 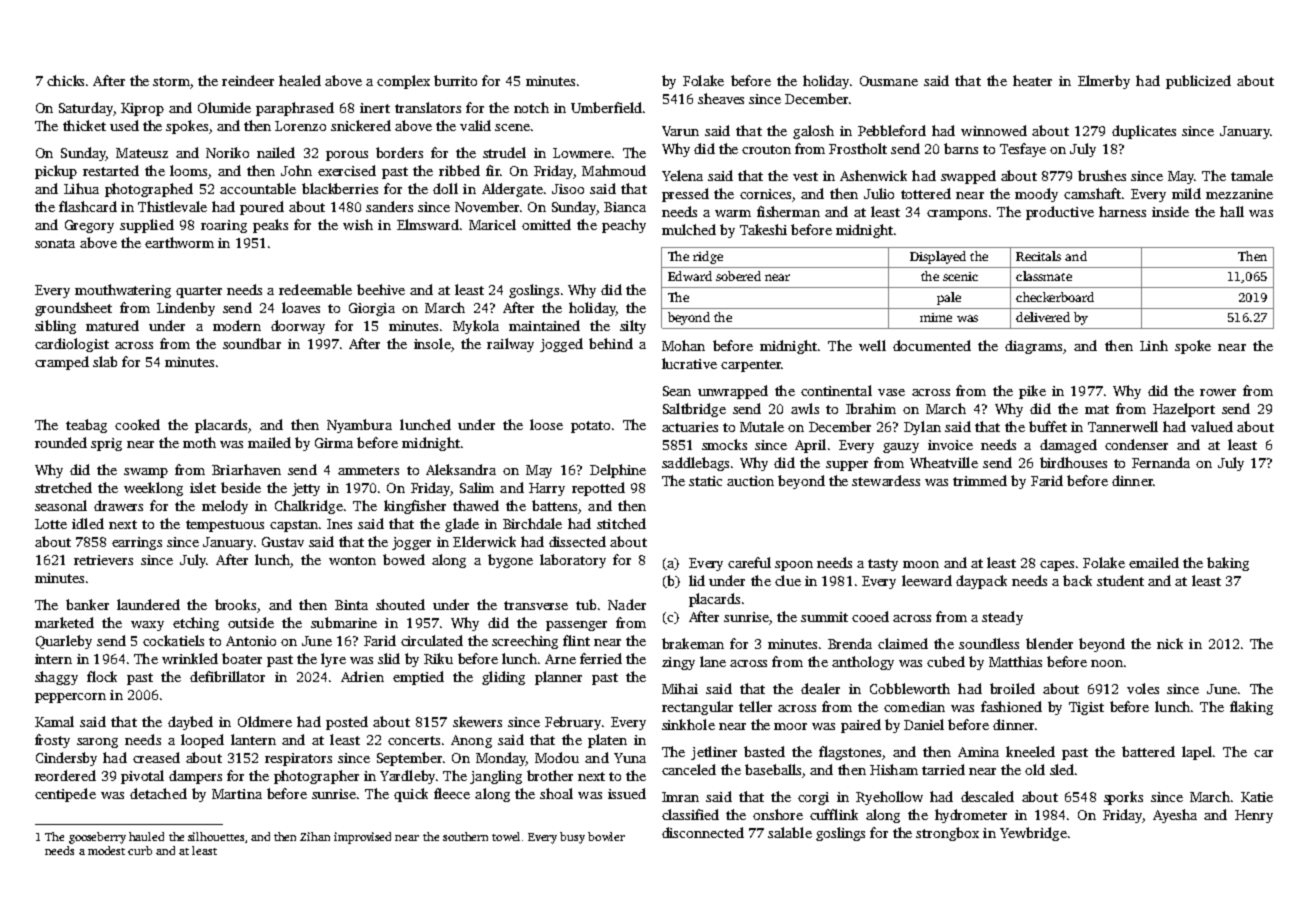 I want to click on matured, so click(x=112, y=325).
